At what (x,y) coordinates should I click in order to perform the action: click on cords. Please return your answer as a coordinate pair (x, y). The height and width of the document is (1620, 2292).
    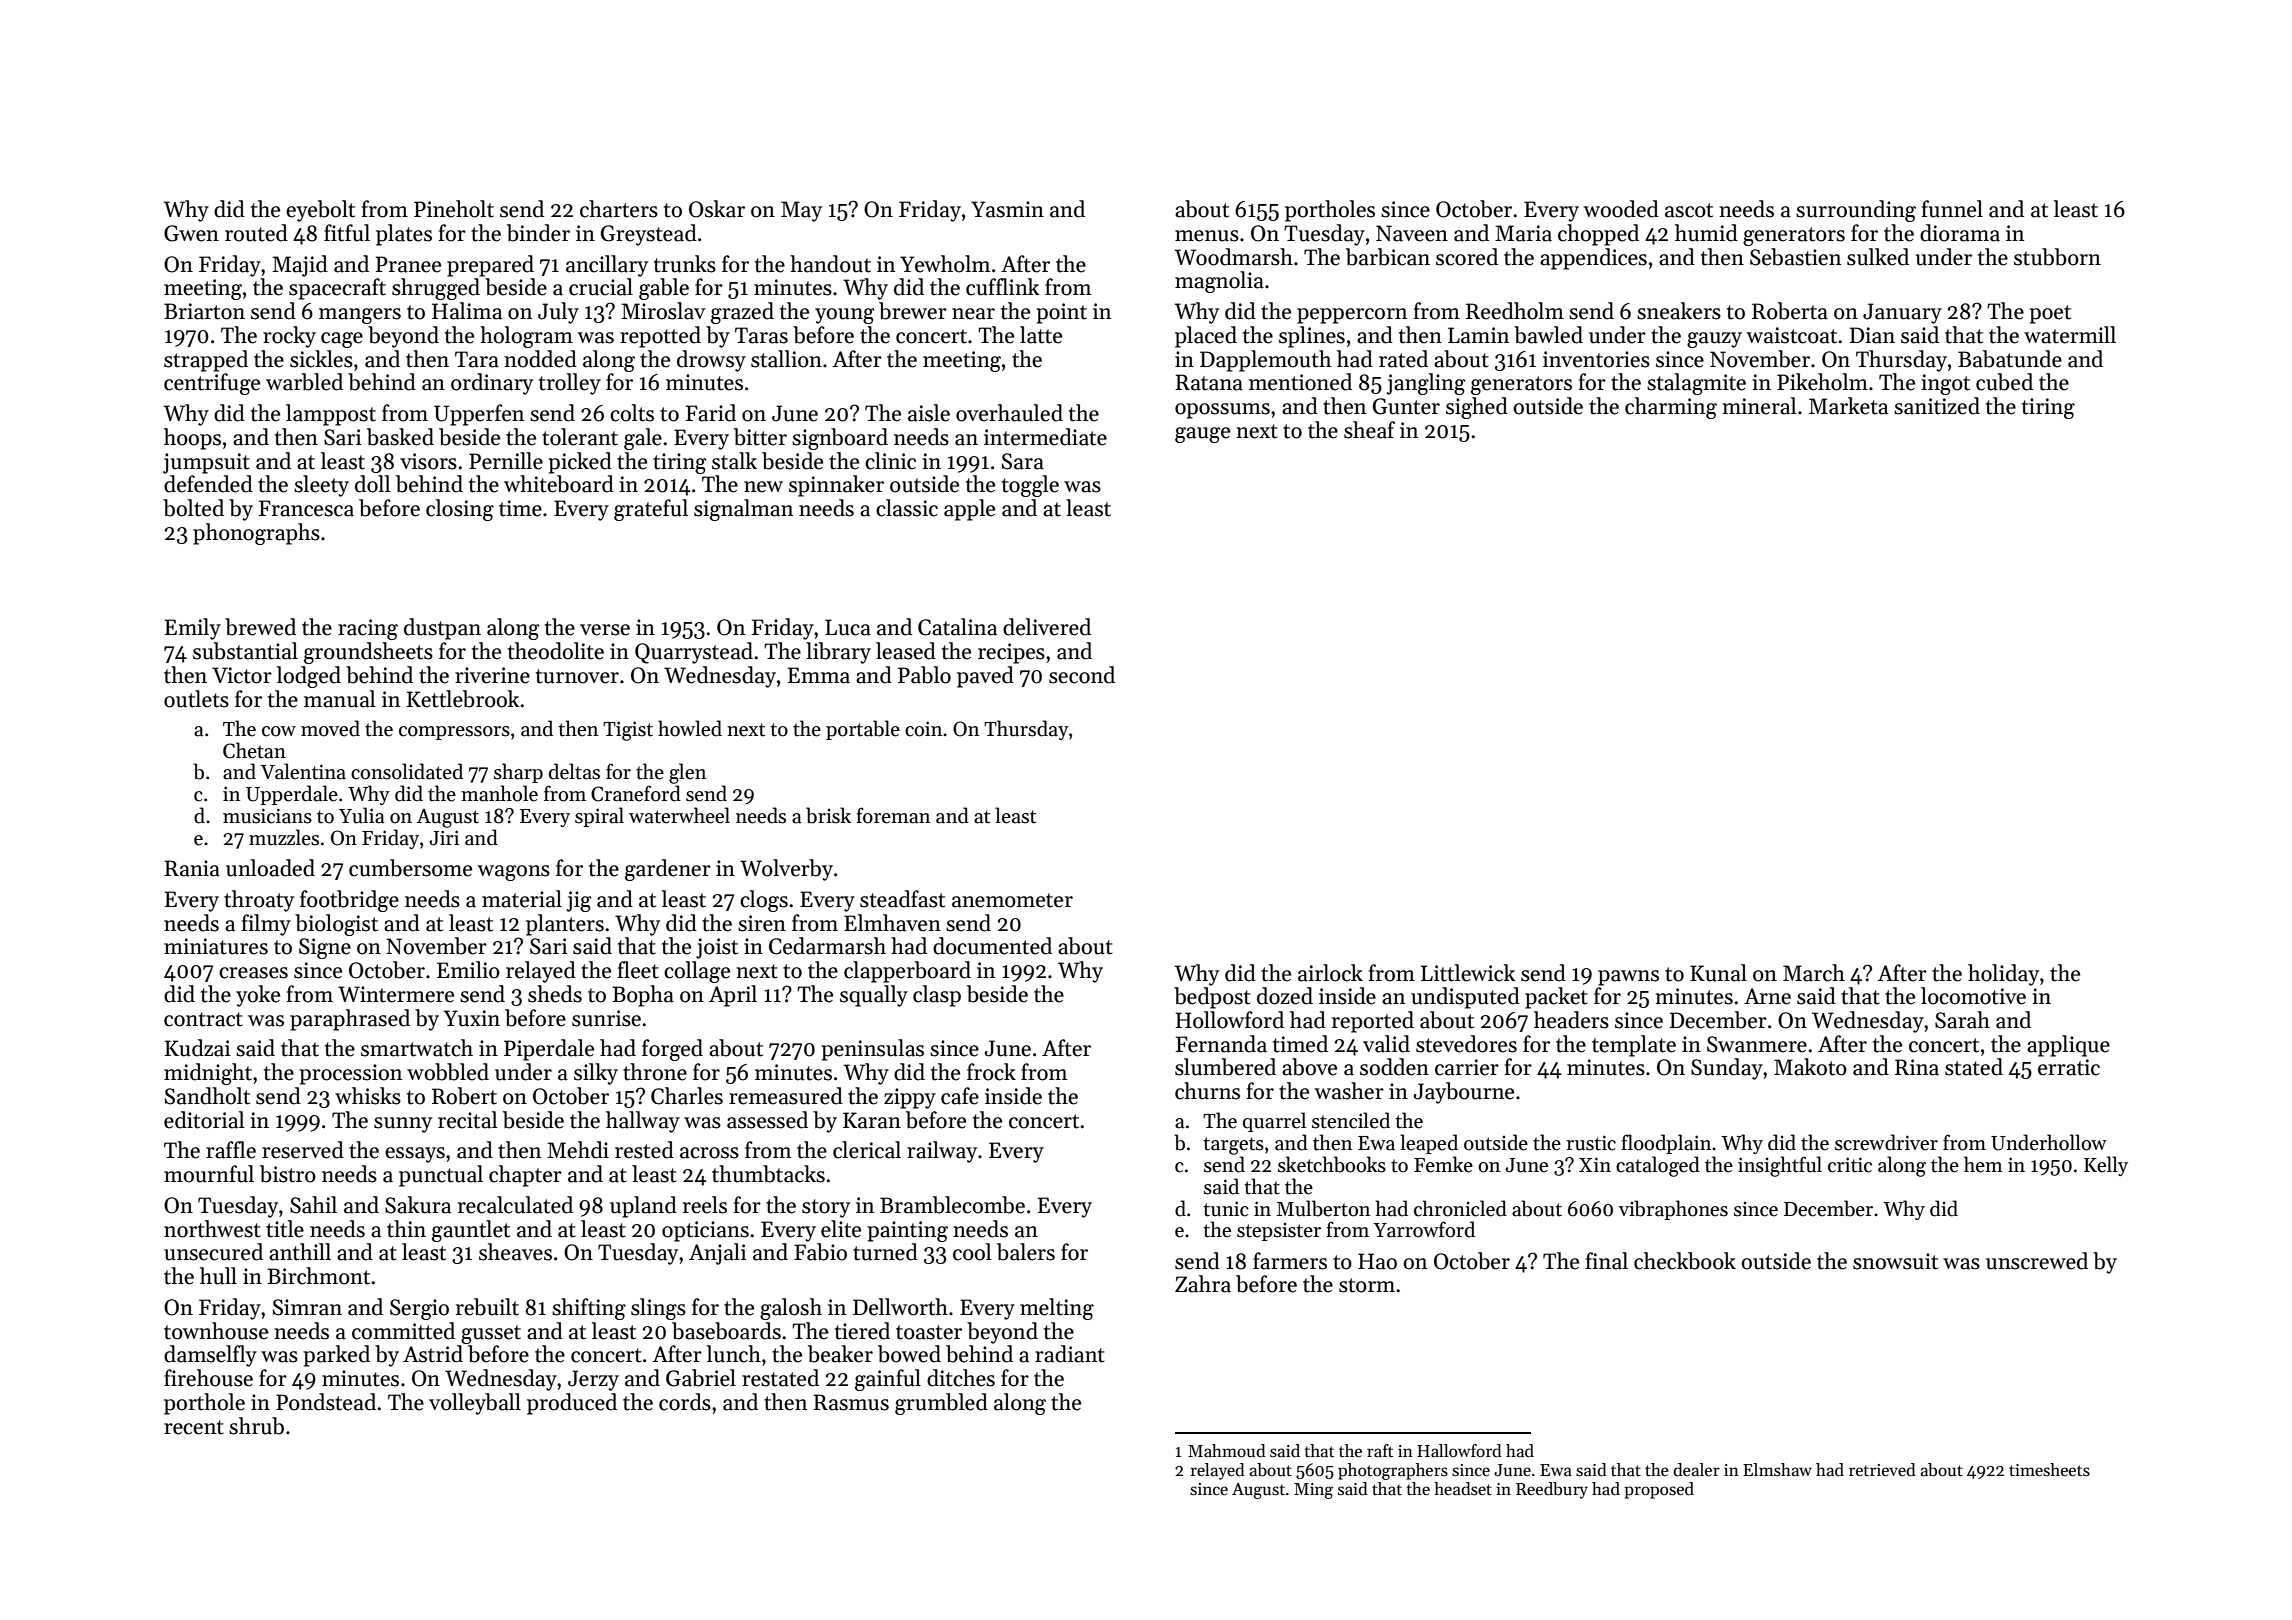
    Looking at the image, I should click on (685, 1402).
